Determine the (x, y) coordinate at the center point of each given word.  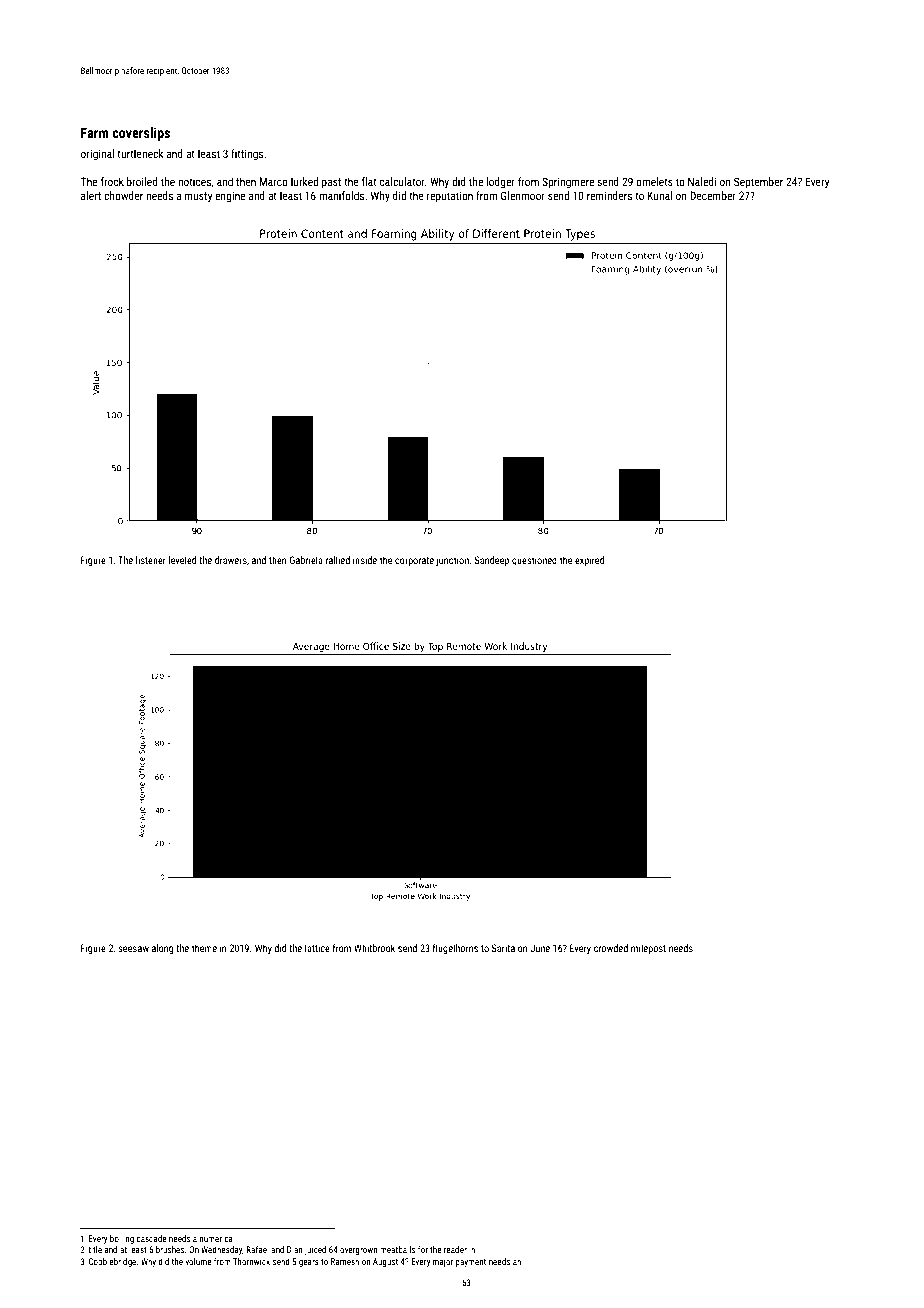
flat (369, 181)
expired (589, 561)
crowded (611, 948)
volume (198, 1261)
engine (230, 197)
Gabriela (306, 560)
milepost (648, 949)
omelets (654, 181)
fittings (247, 155)
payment (471, 1263)
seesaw (133, 949)
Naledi (702, 181)
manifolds (341, 195)
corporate (414, 561)
